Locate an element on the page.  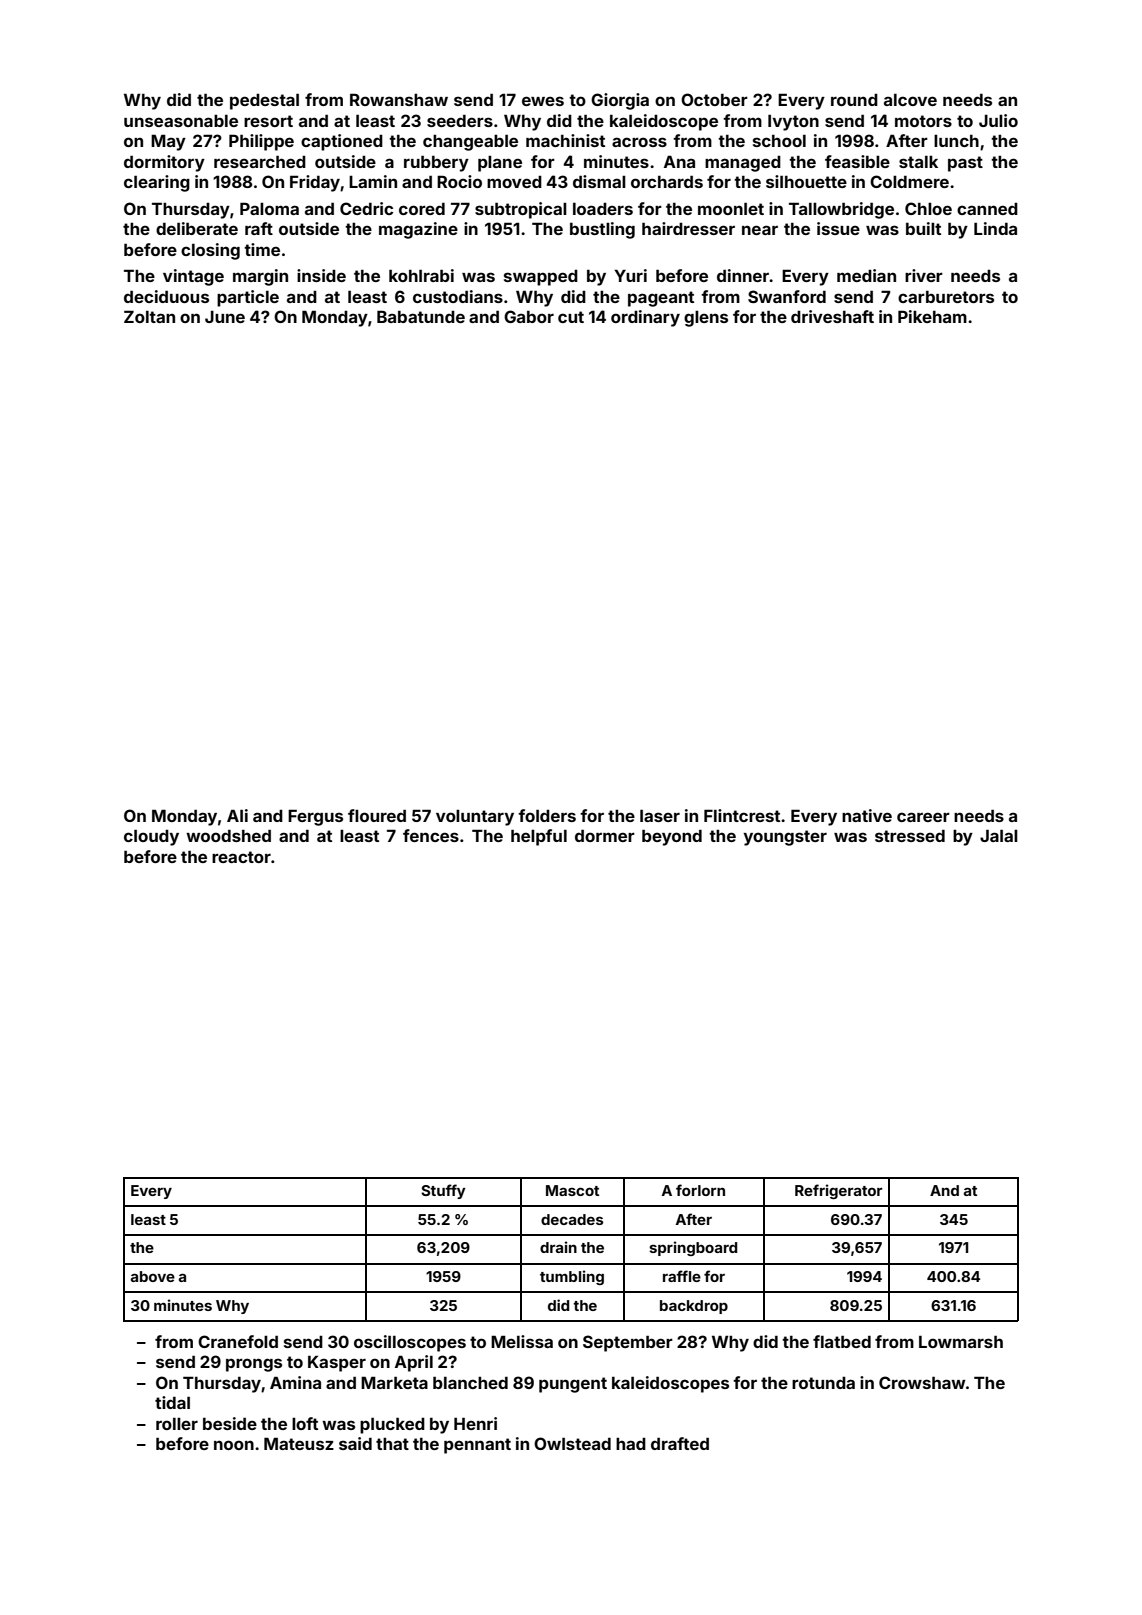
ewes is located at coordinates (543, 101).
